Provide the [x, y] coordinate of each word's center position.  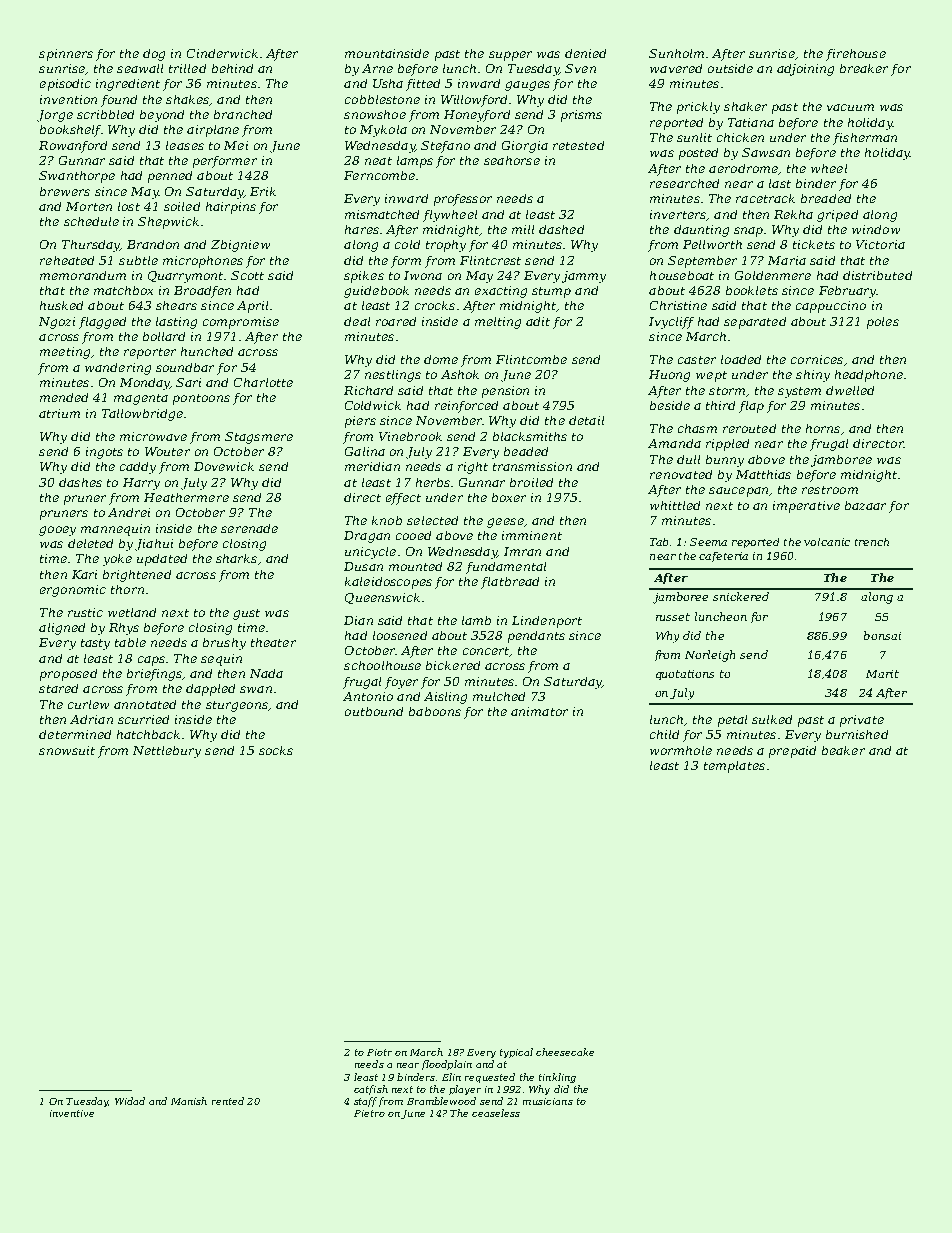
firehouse [856, 55]
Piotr [379, 1052]
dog [154, 55]
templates [734, 767]
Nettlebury [167, 752]
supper [510, 56]
